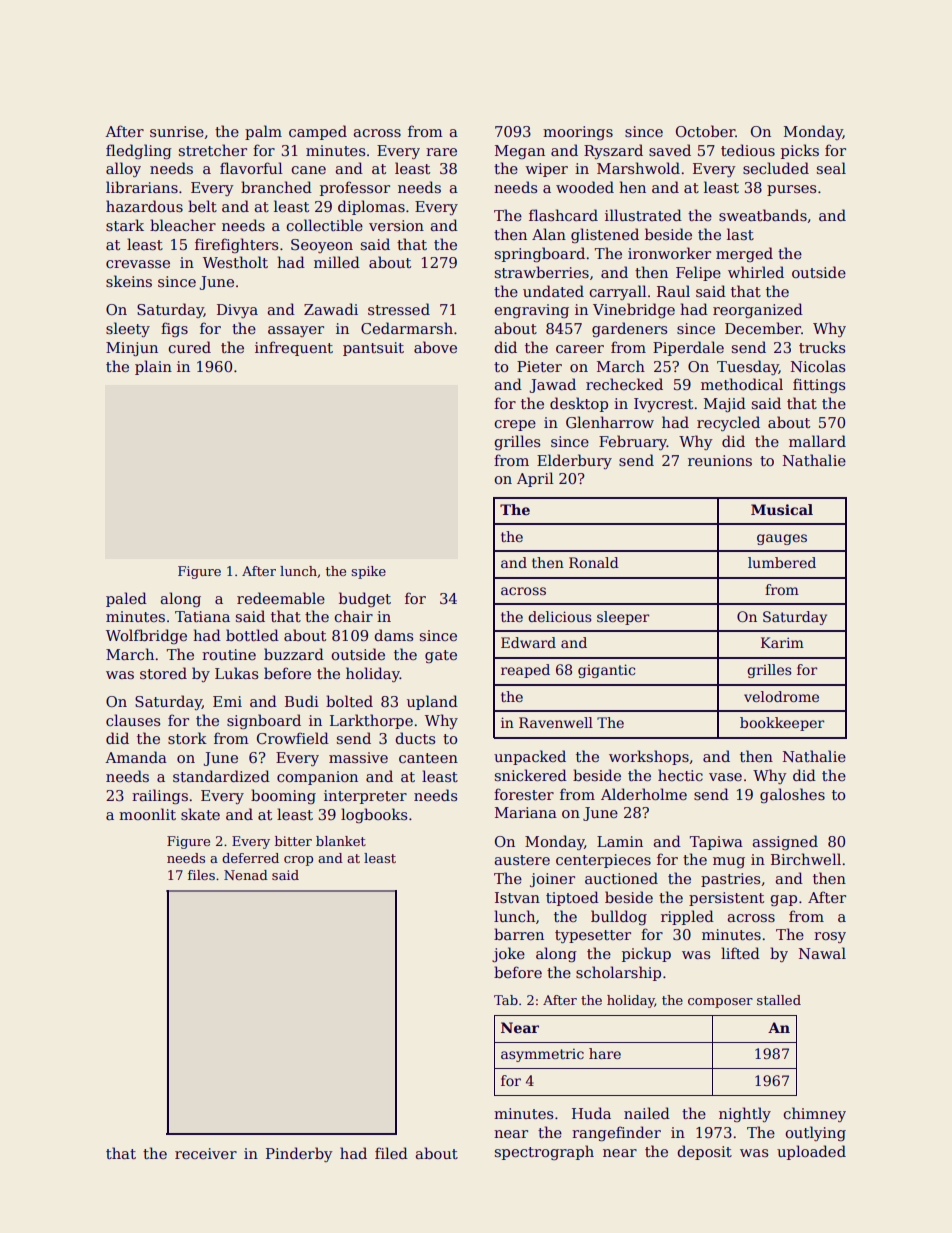 The image size is (952, 1233). Describe the element at coordinates (763, 328) in the page. I see `December` at that location.
